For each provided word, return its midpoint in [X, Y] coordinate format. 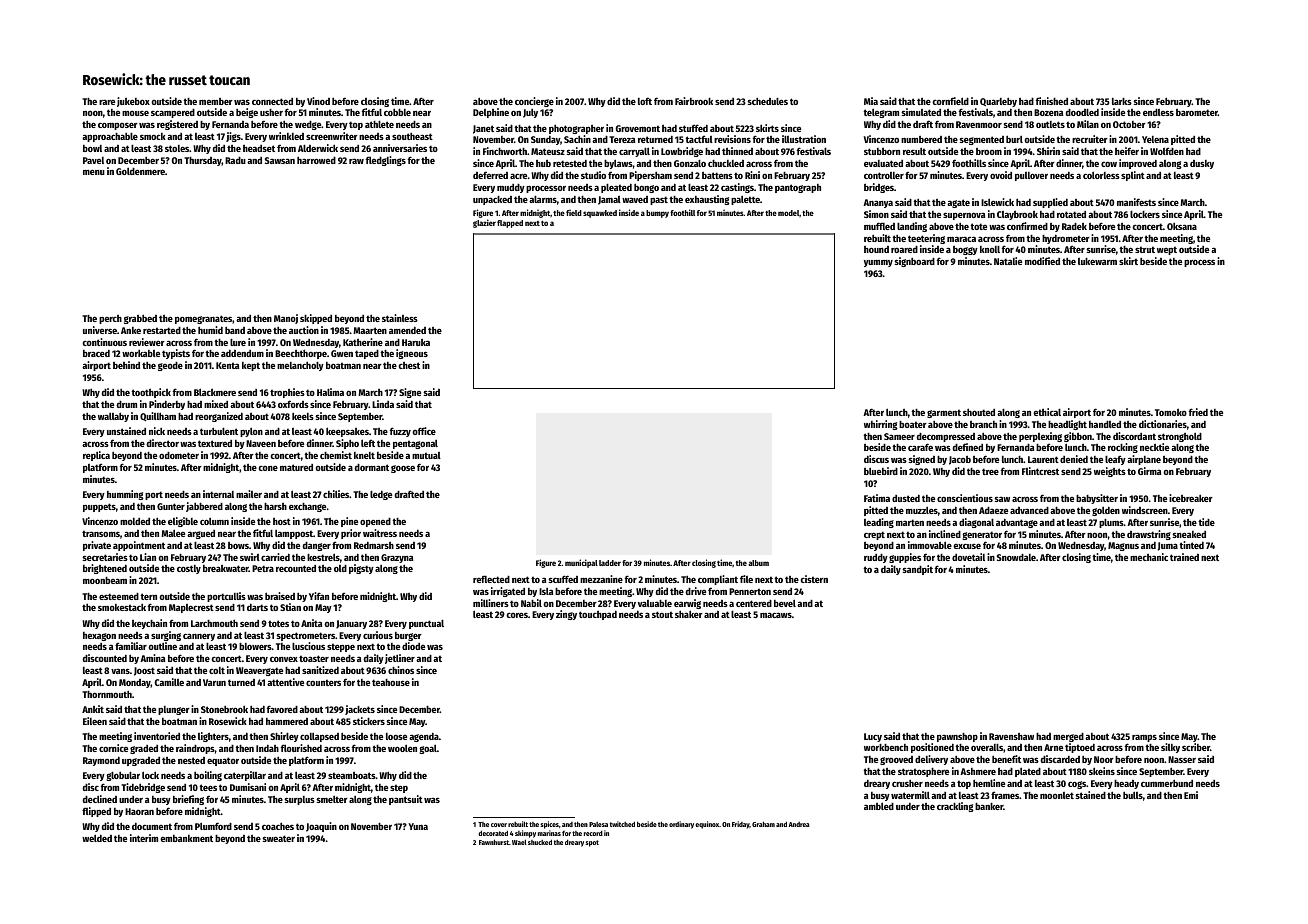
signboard [914, 262]
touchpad [598, 615]
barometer [1197, 112]
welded [97, 838]
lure [238, 342]
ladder [610, 563]
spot [592, 843]
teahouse [391, 682]
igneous [412, 354]
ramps [1144, 738]
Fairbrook [694, 101]
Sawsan [280, 160]
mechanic [1149, 557]
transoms [101, 533]
